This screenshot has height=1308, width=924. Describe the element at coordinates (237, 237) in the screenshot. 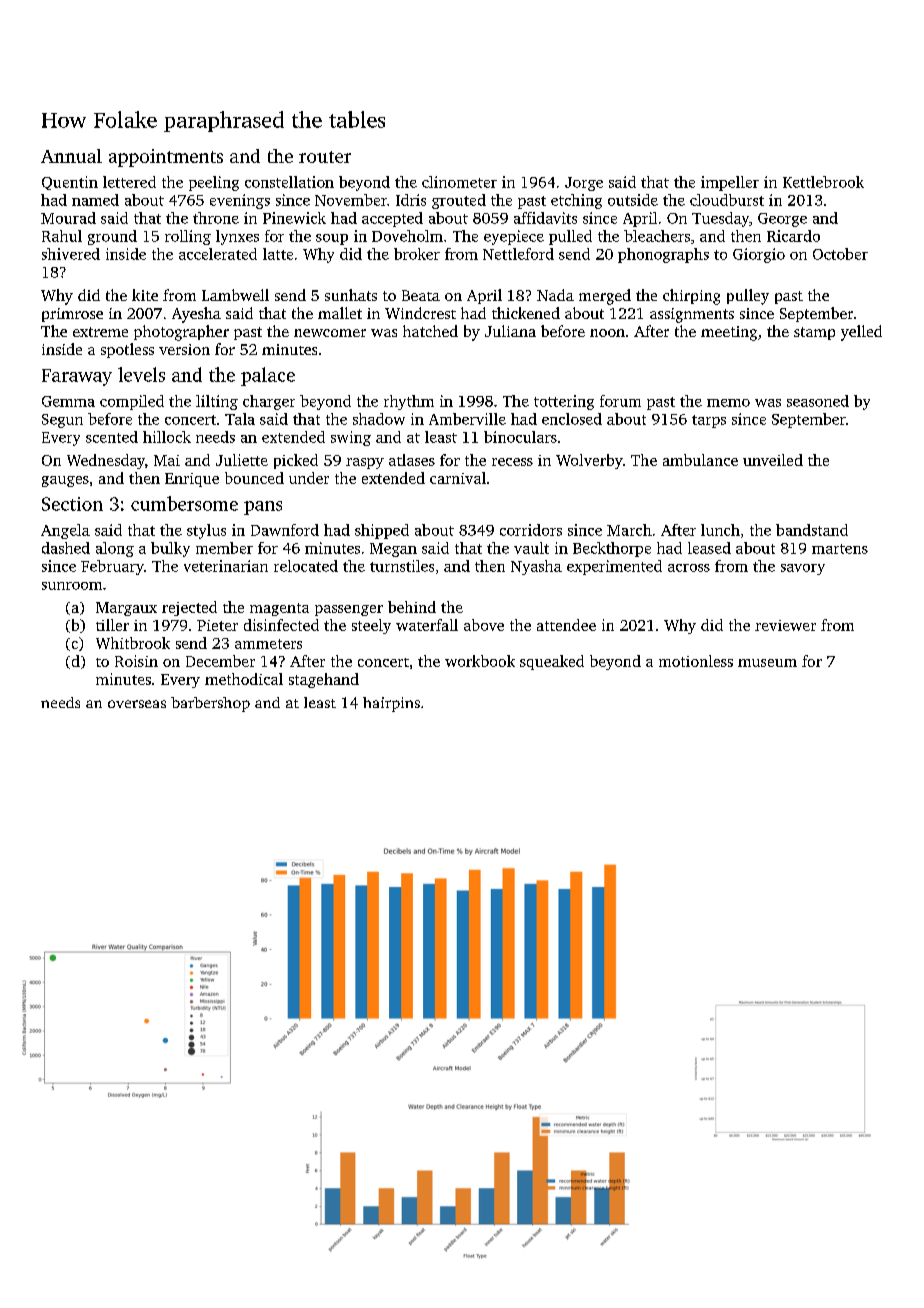

I see `lynxes` at that location.
